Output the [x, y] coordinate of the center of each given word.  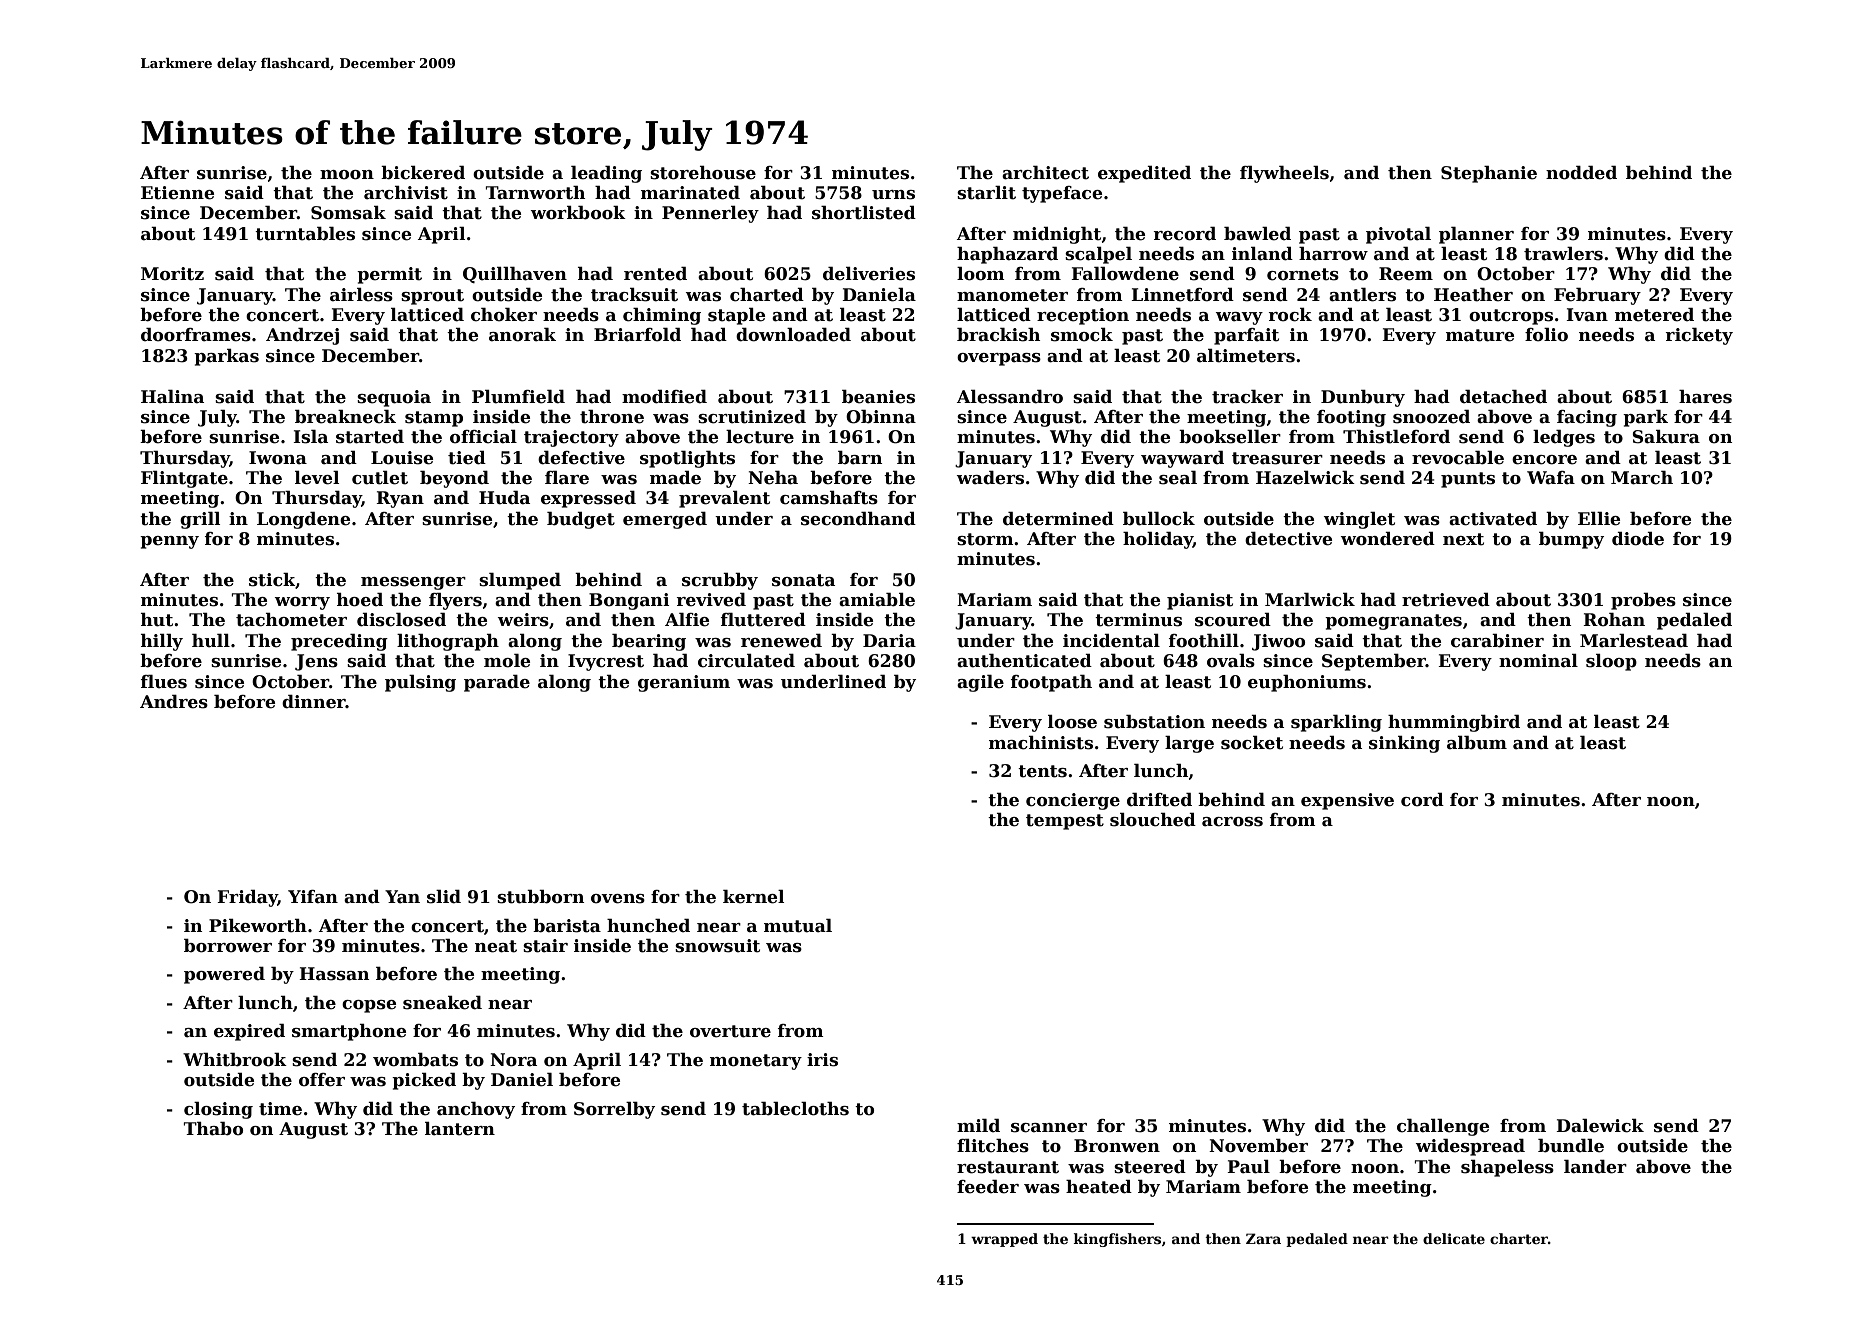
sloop [1611, 662]
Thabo [213, 1129]
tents [1042, 771]
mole [507, 661]
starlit [986, 193]
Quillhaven [515, 275]
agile [980, 683]
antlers [1362, 295]
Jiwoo [1278, 642]
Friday [247, 898]
